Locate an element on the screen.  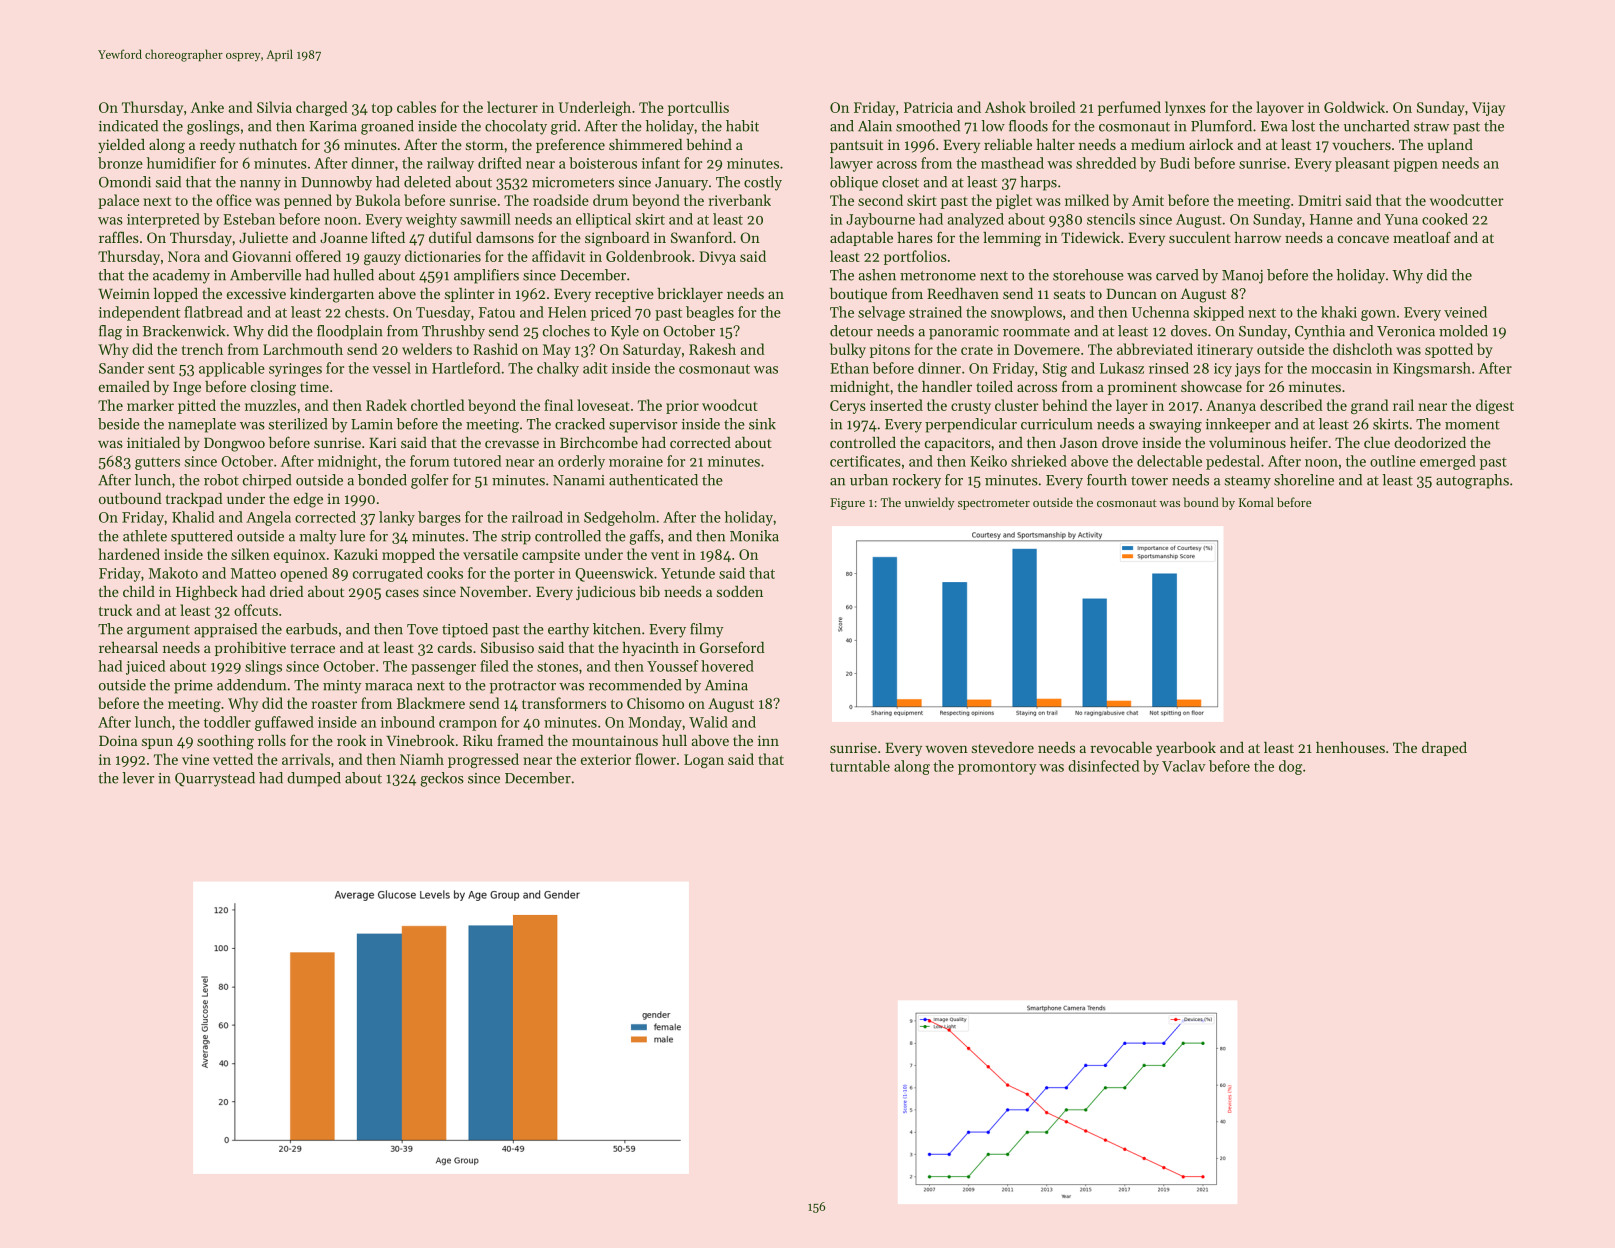
sputtered is located at coordinates (202, 537).
